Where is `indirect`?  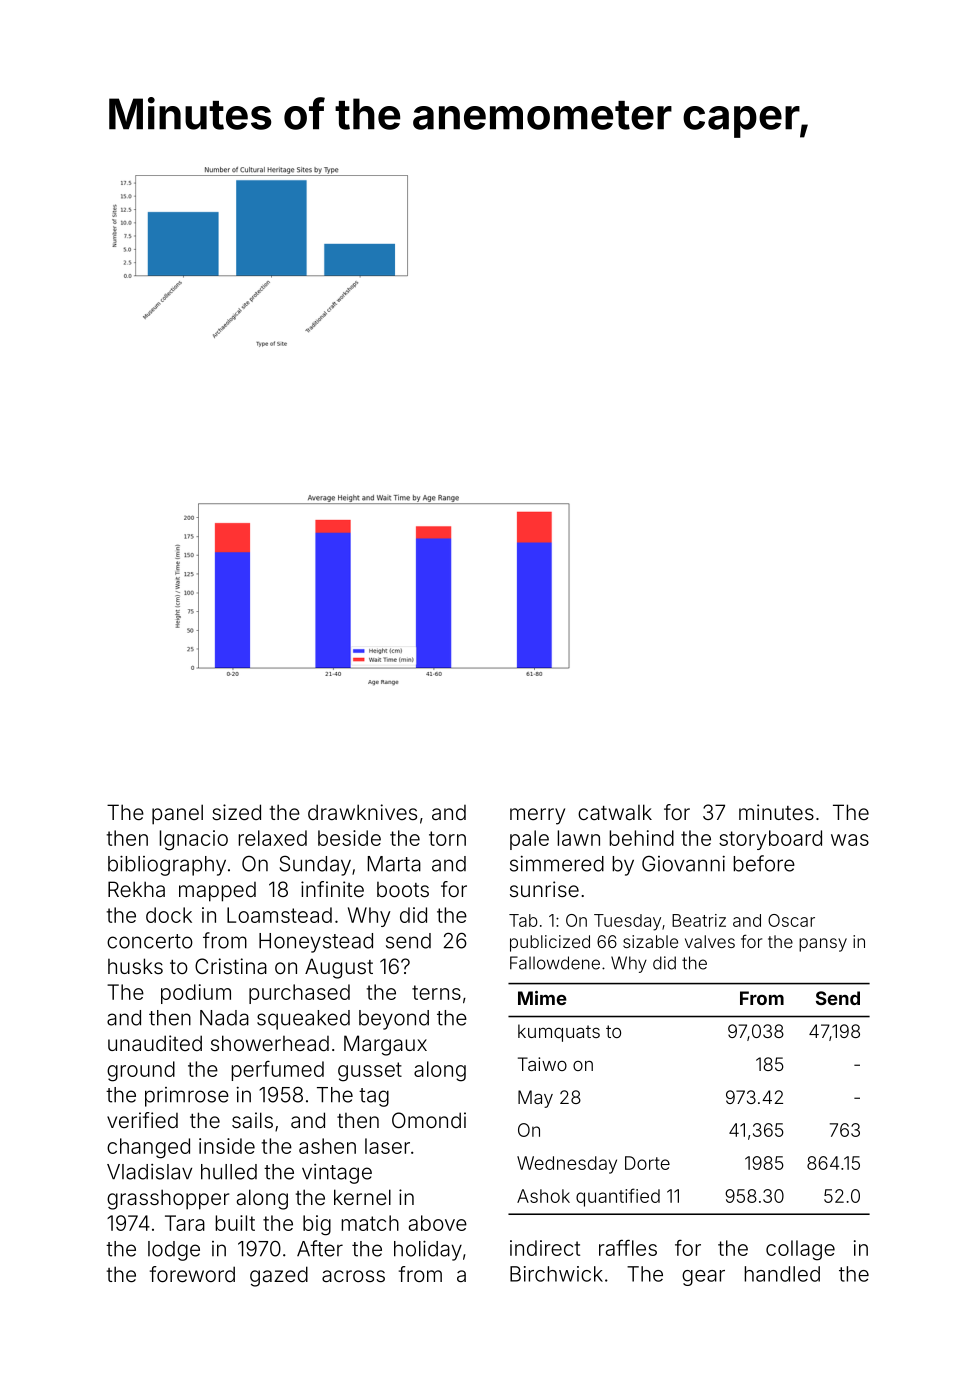 indirect is located at coordinates (545, 1248).
